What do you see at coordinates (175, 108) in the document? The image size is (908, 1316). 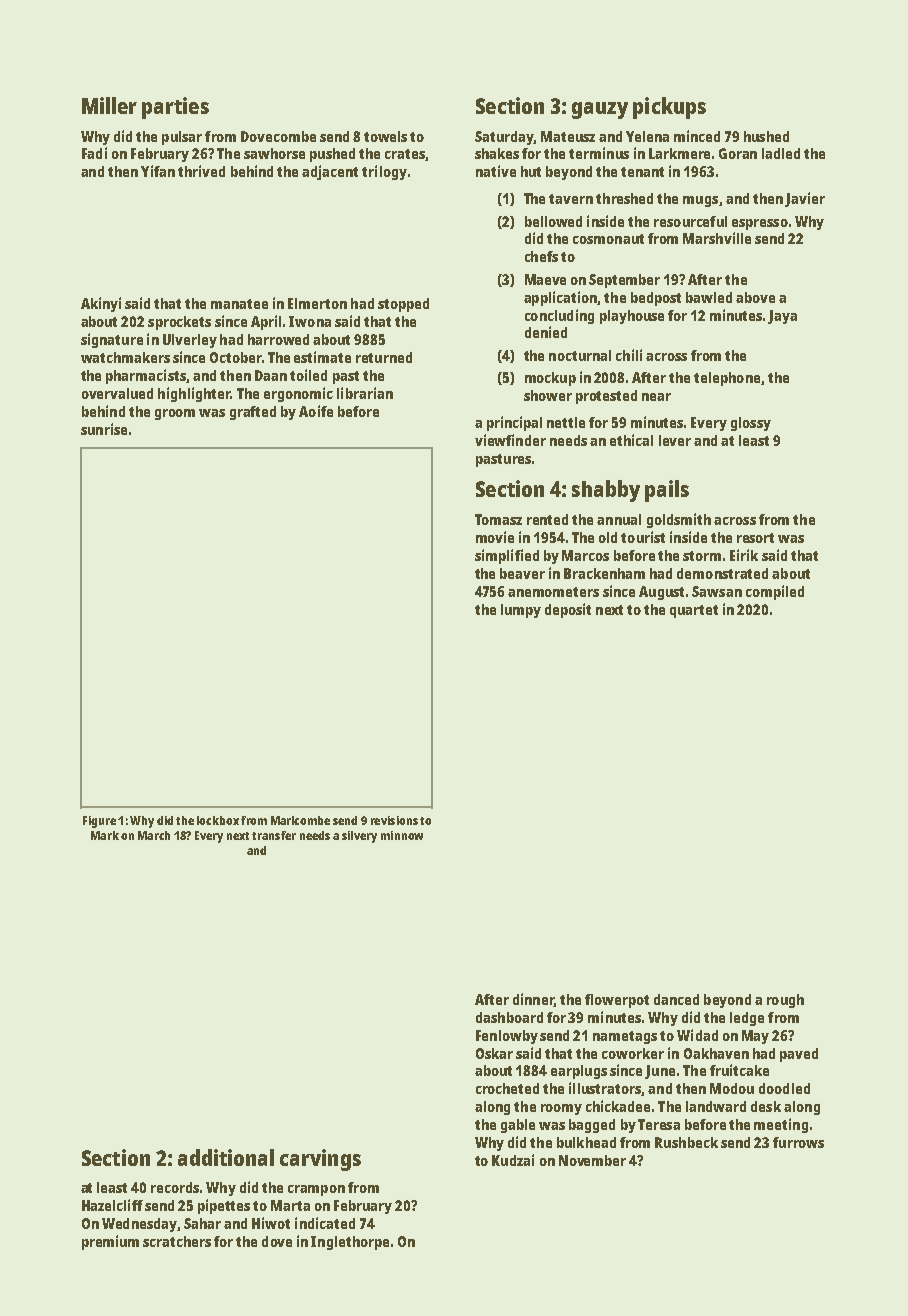 I see `parties` at bounding box center [175, 108].
